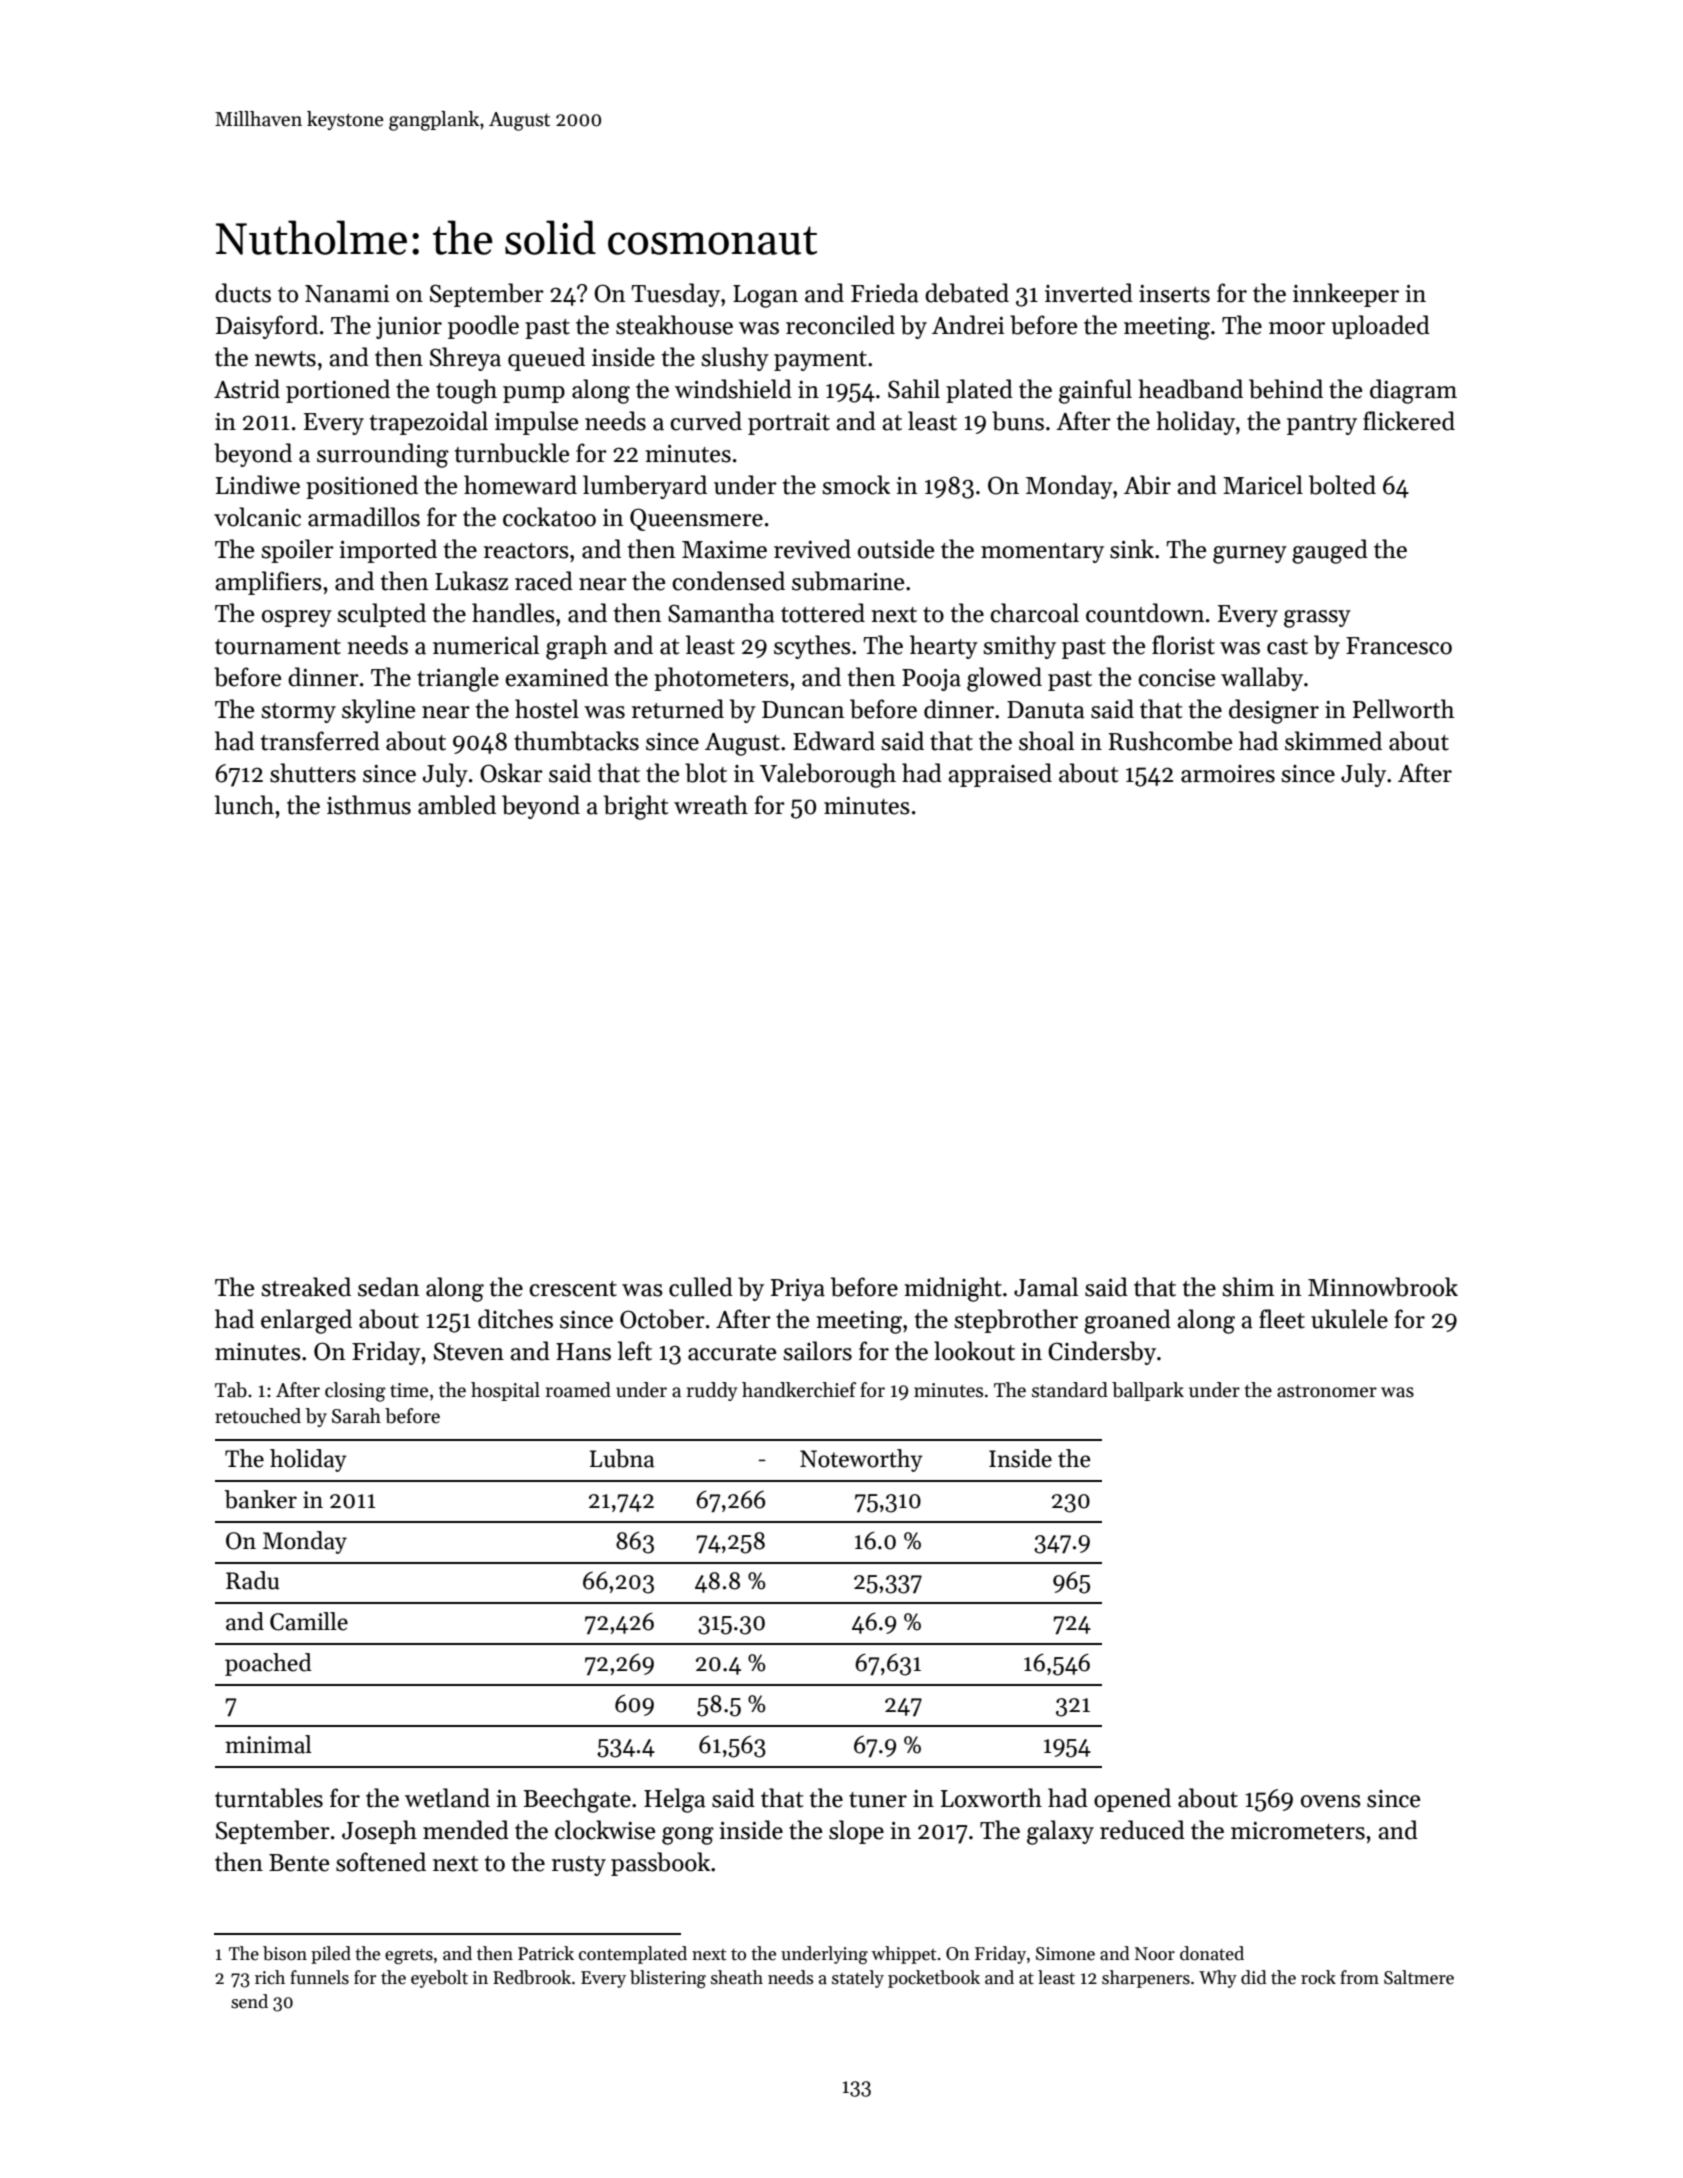  What do you see at coordinates (378, 711) in the page?
I see `skyline` at bounding box center [378, 711].
